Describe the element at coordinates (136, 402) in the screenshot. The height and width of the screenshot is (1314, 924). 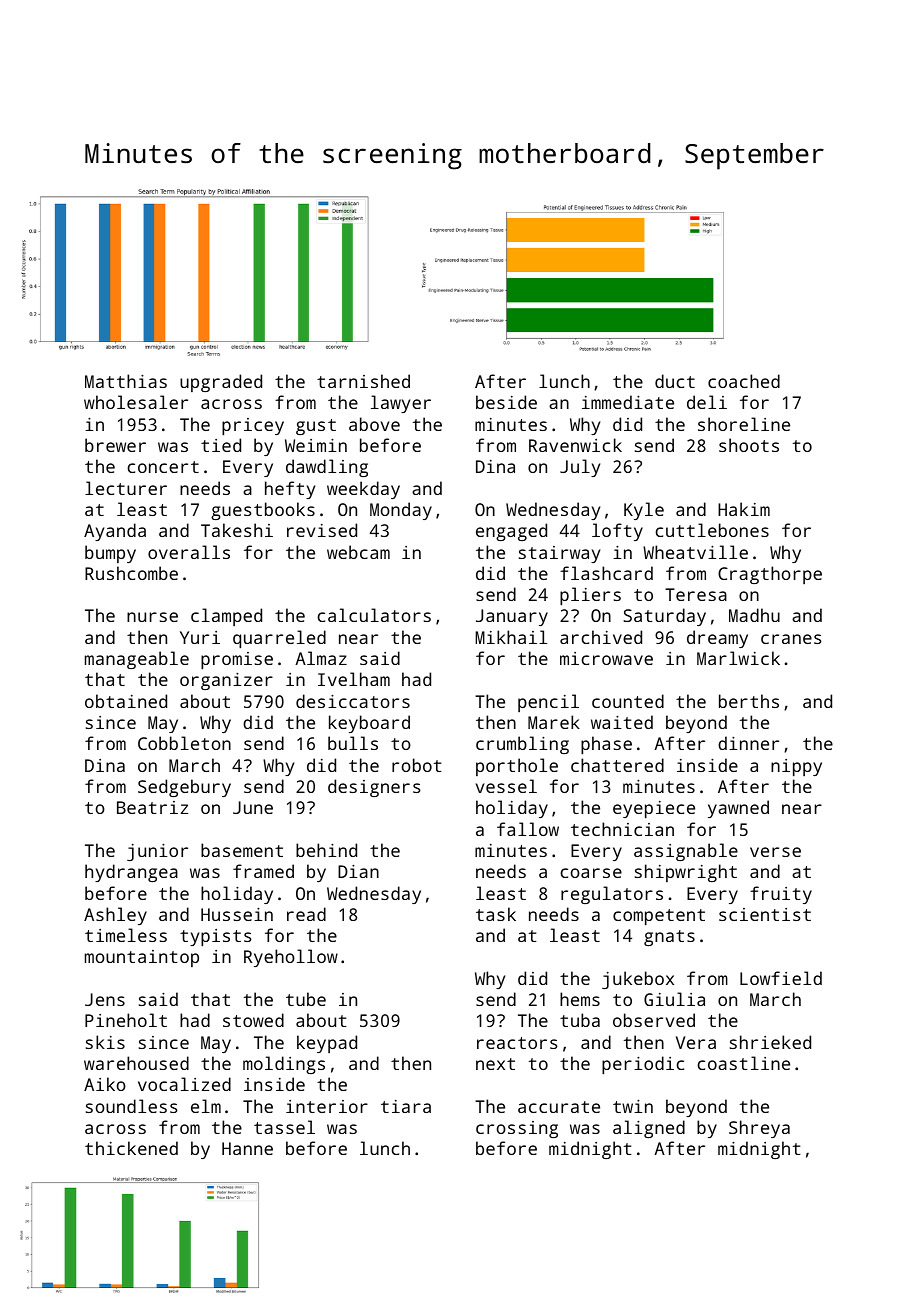
I see `wholesaler` at that location.
